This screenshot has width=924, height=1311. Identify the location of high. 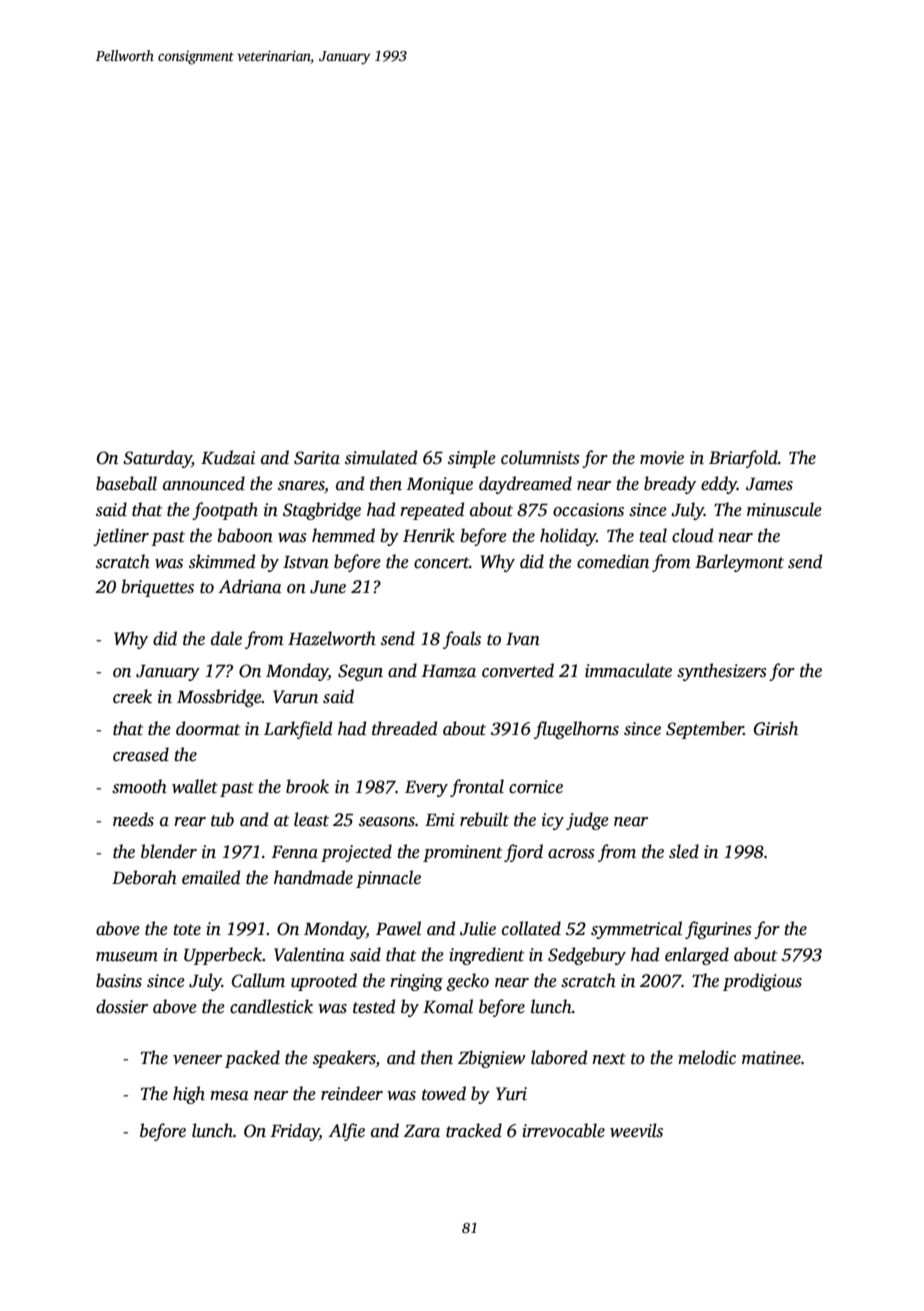
(189, 1095).
